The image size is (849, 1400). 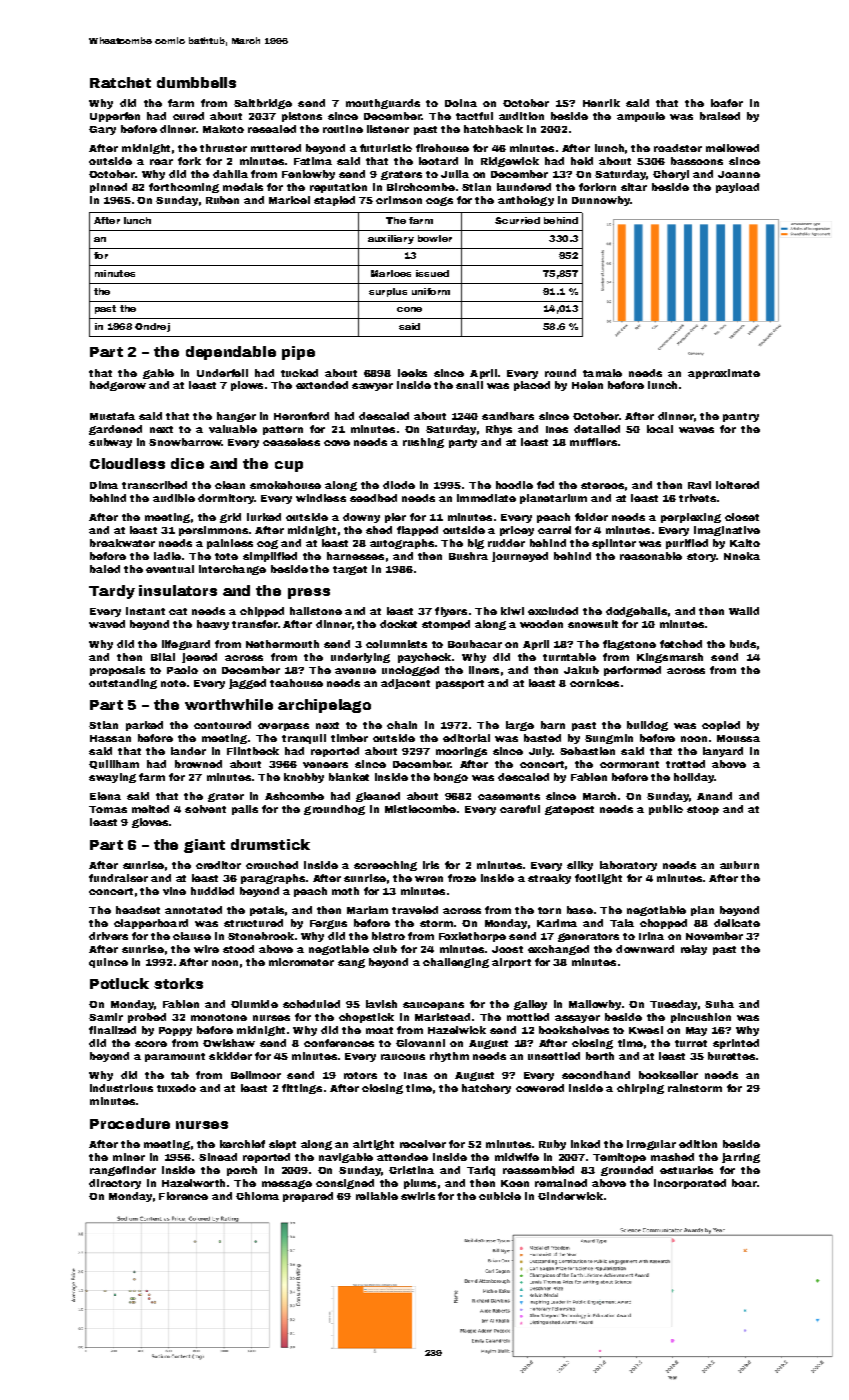 What do you see at coordinates (457, 1030) in the screenshot?
I see `Hazelwick` at bounding box center [457, 1030].
